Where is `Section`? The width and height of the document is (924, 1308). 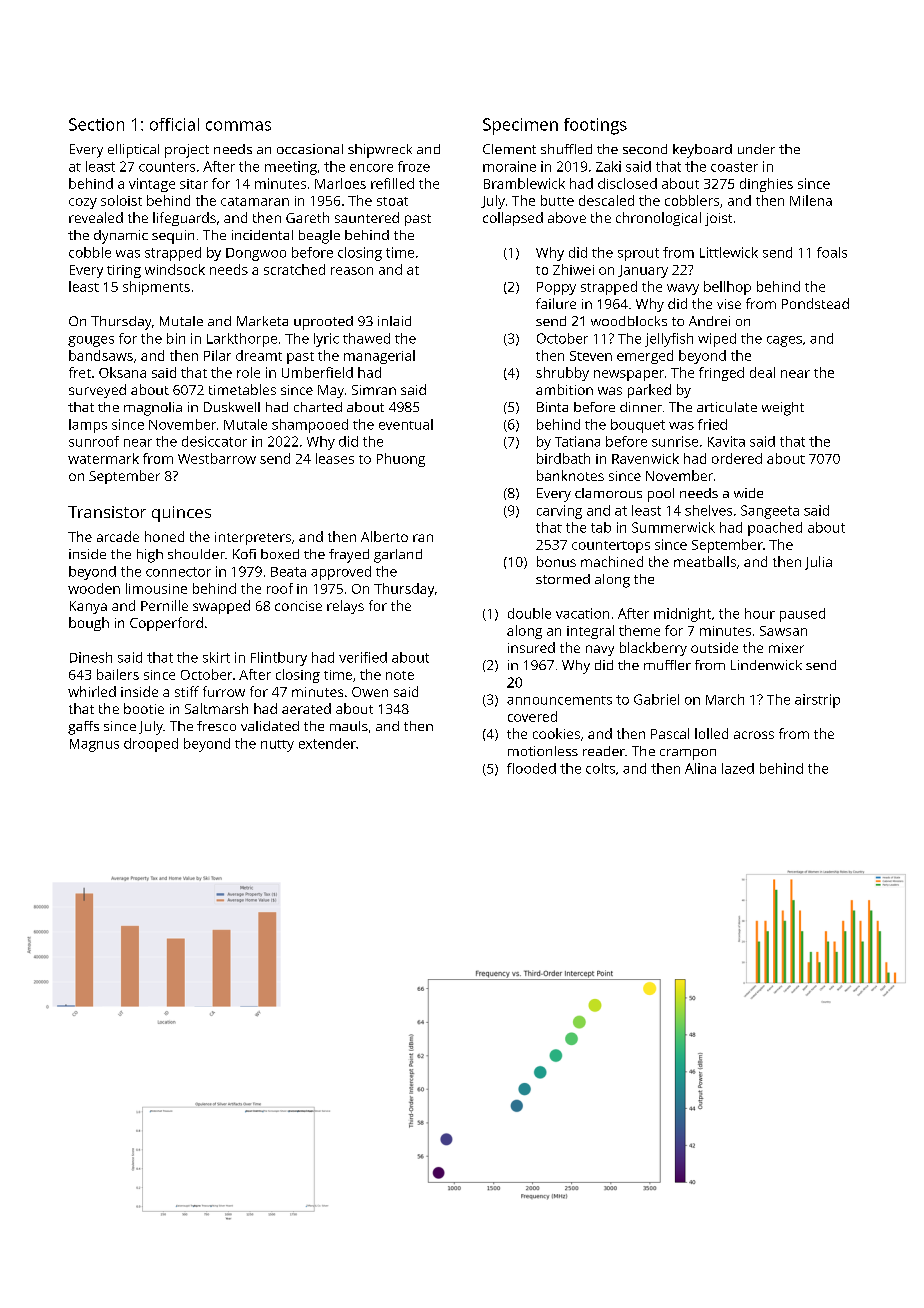
Section is located at coordinates (96, 124).
